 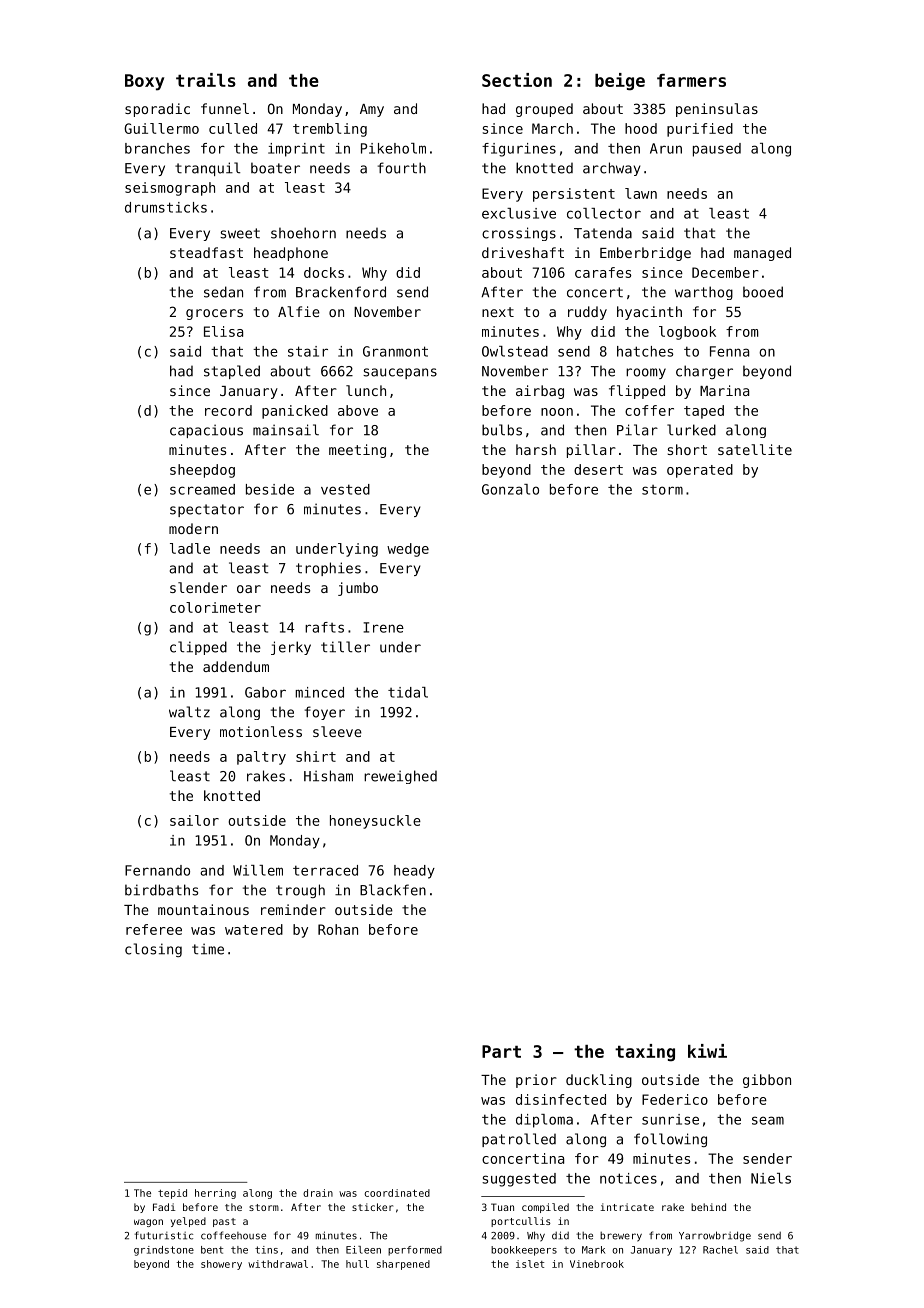 What do you see at coordinates (530, 1264) in the screenshot?
I see `islet` at bounding box center [530, 1264].
